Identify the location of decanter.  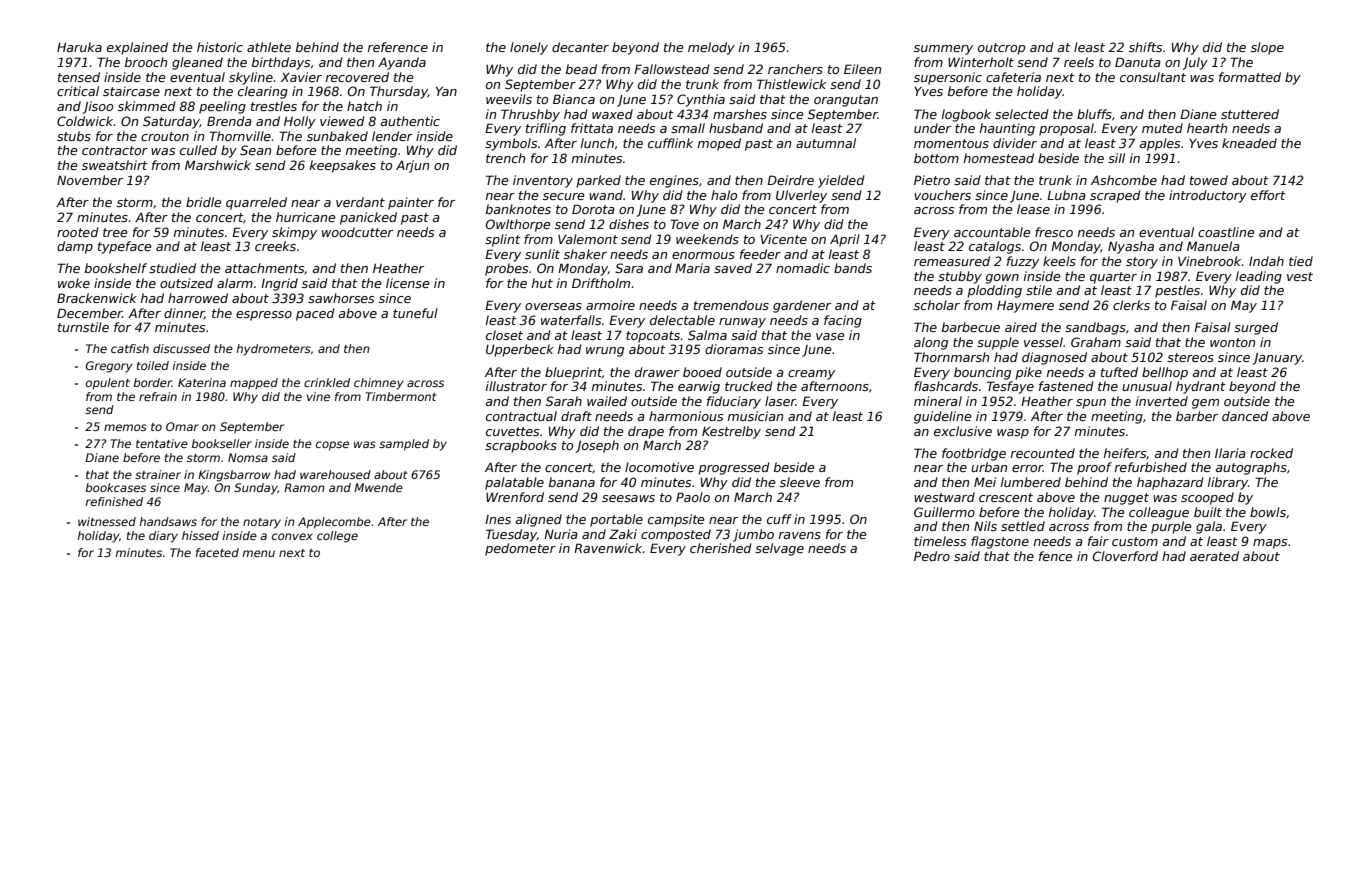
(580, 47).
